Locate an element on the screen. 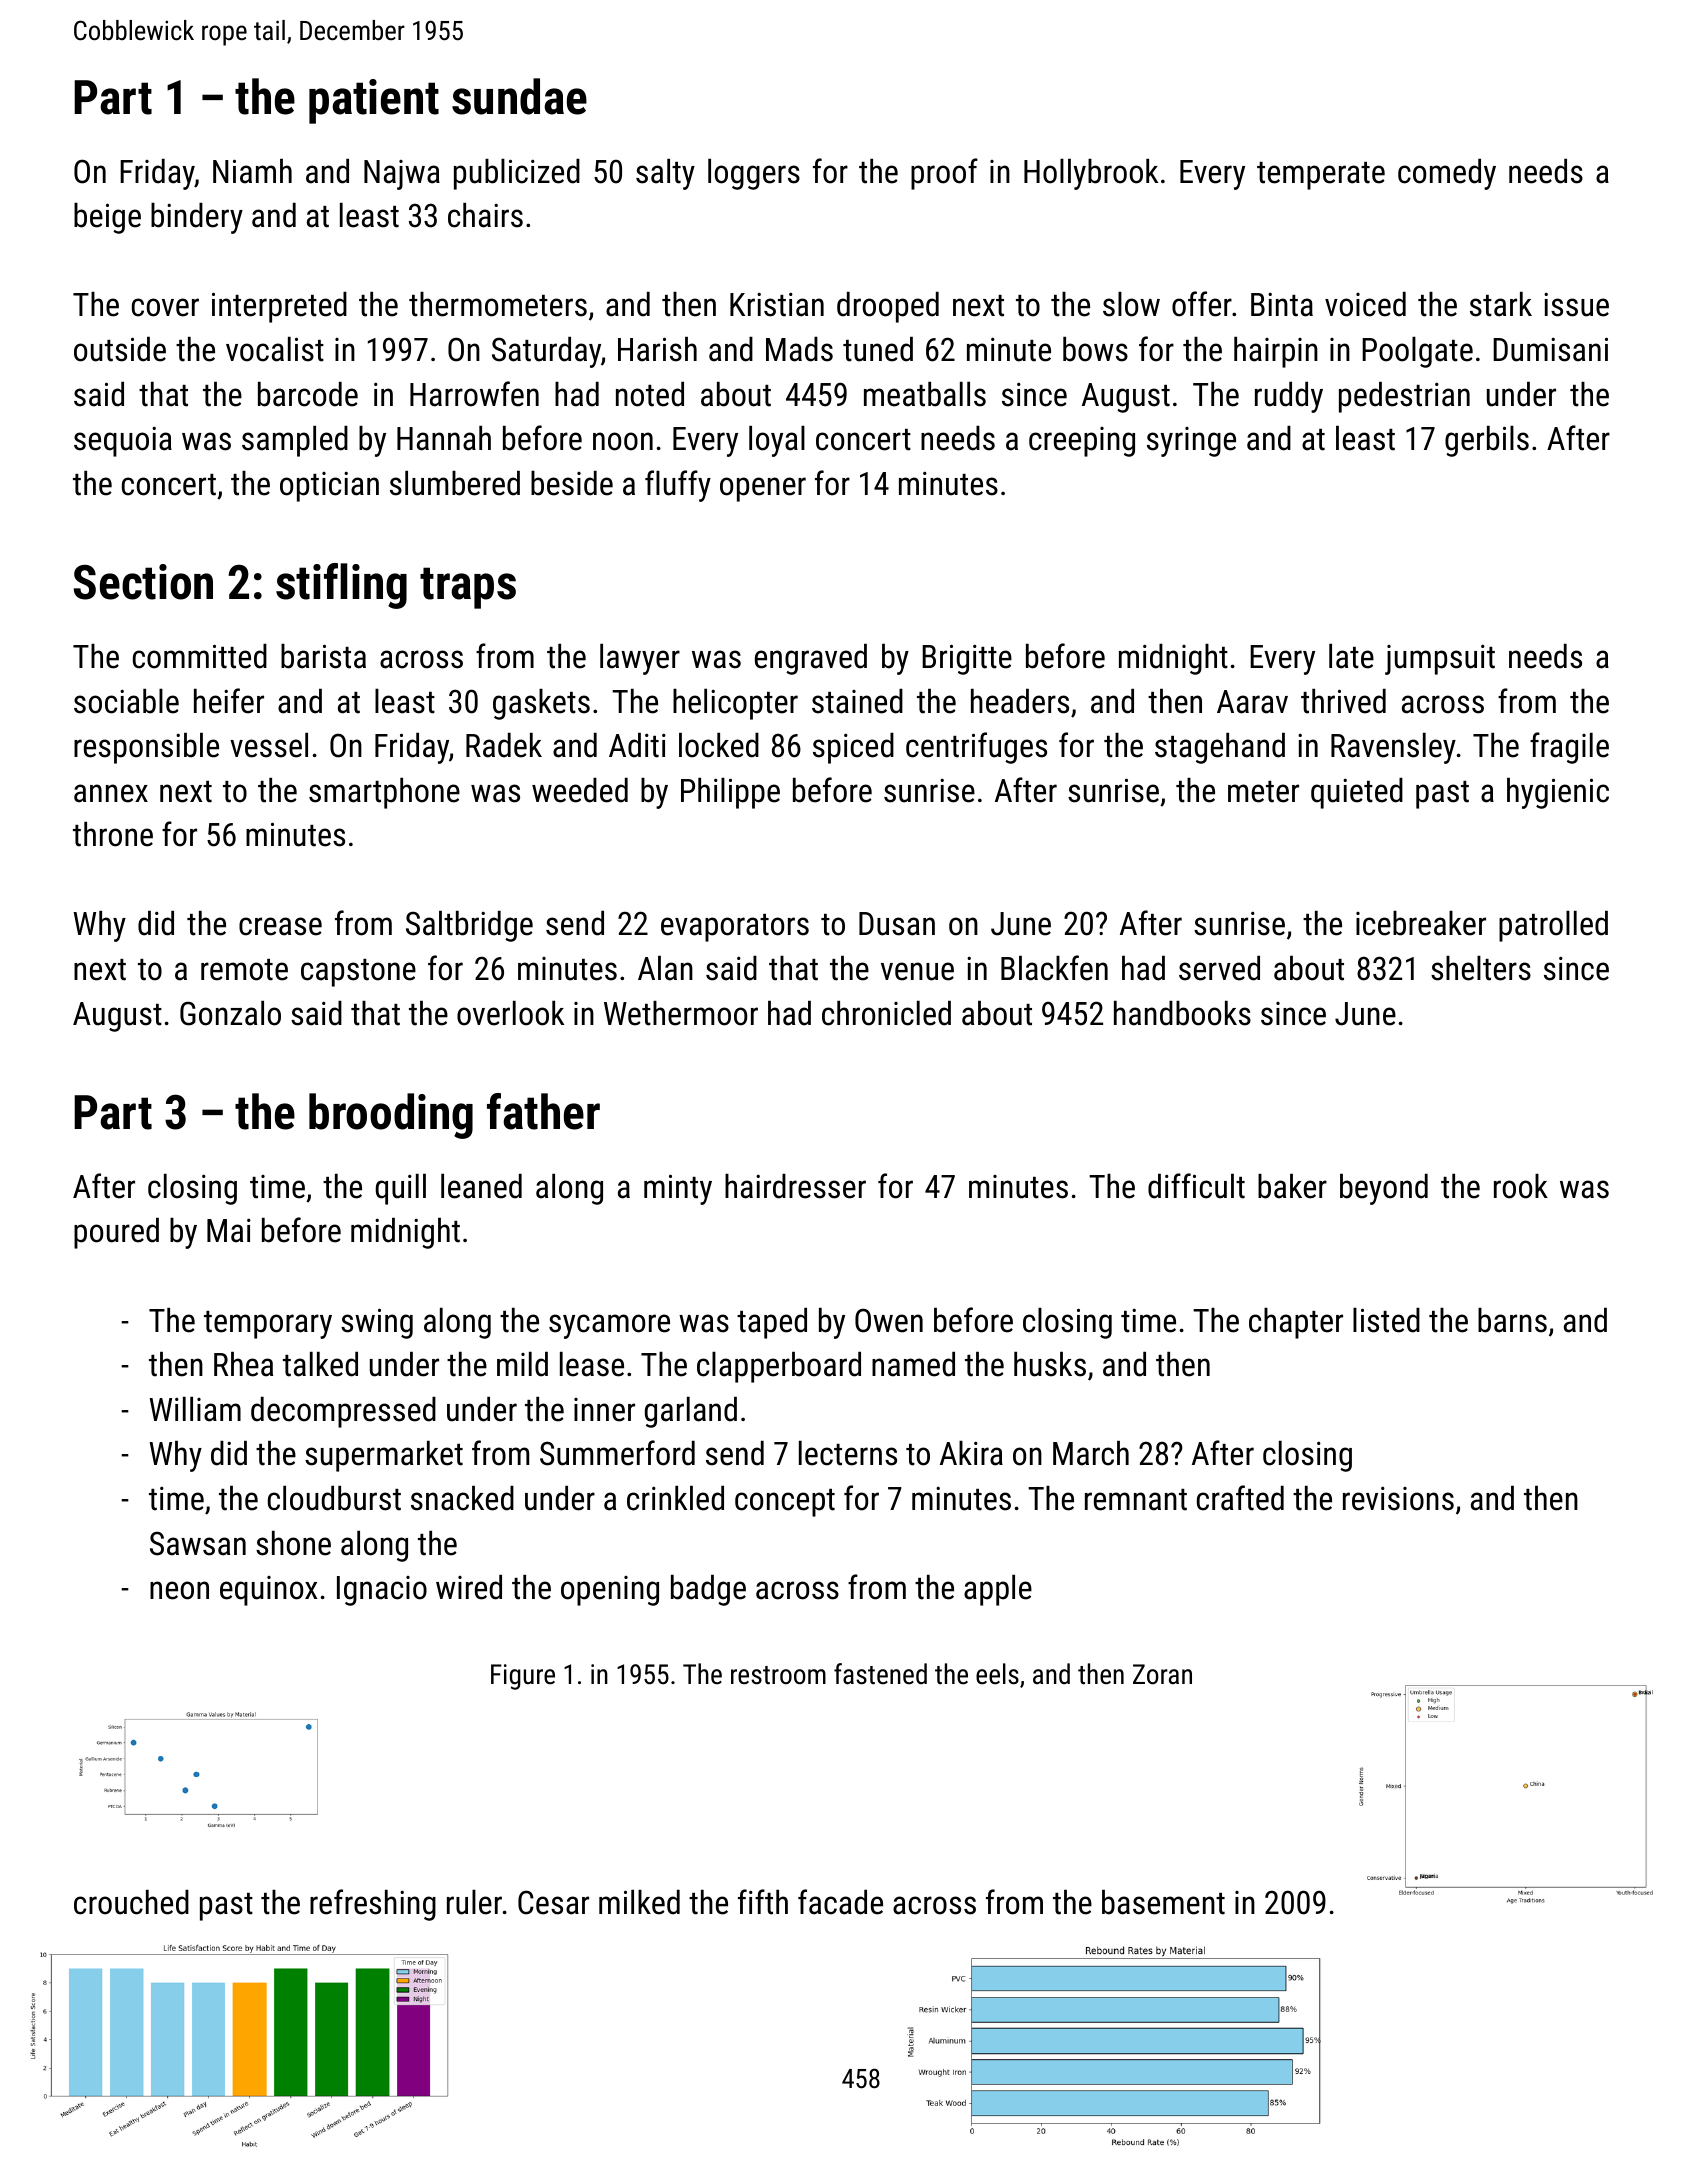  hygienic is located at coordinates (1558, 793).
